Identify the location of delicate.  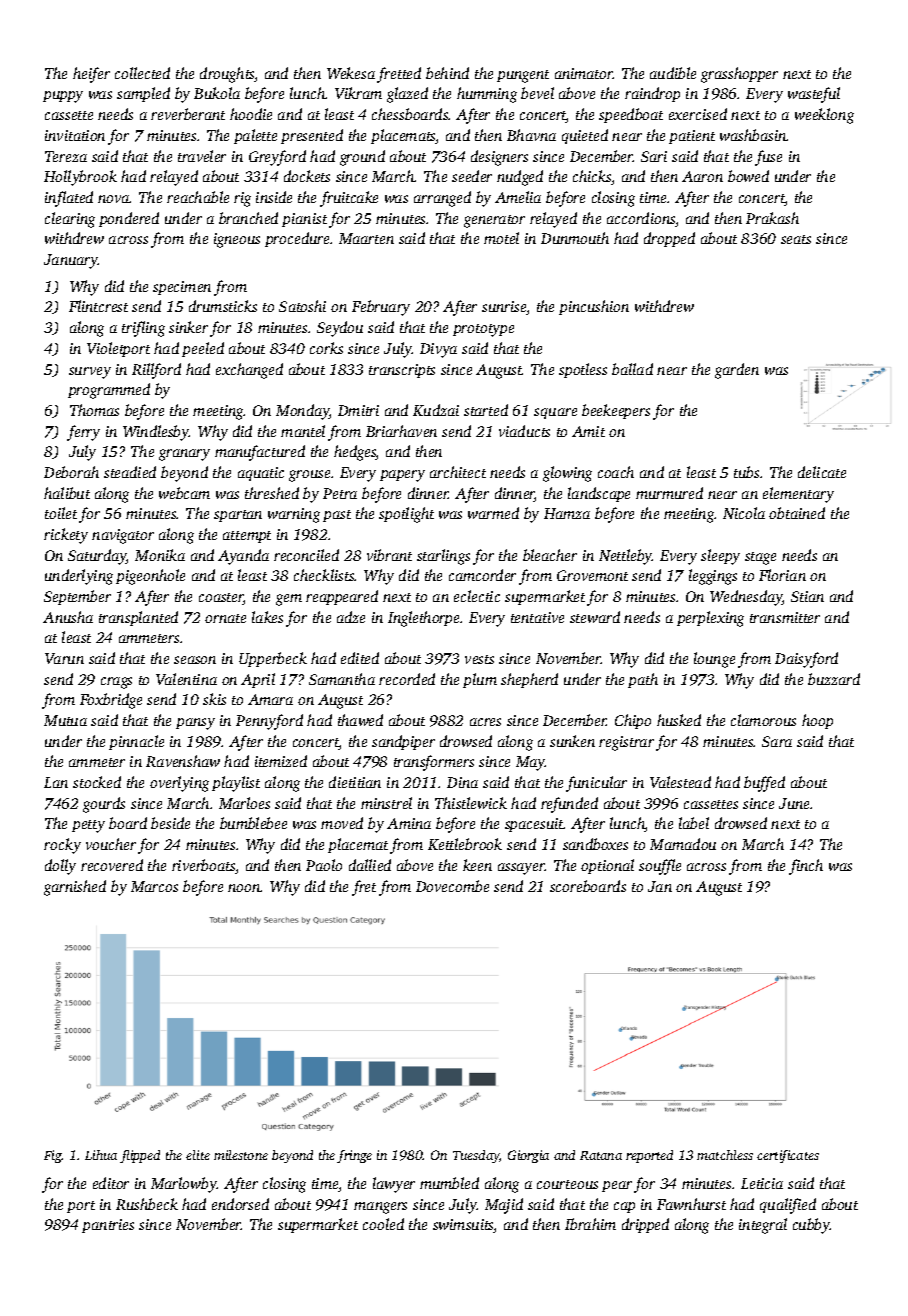
(822, 472).
